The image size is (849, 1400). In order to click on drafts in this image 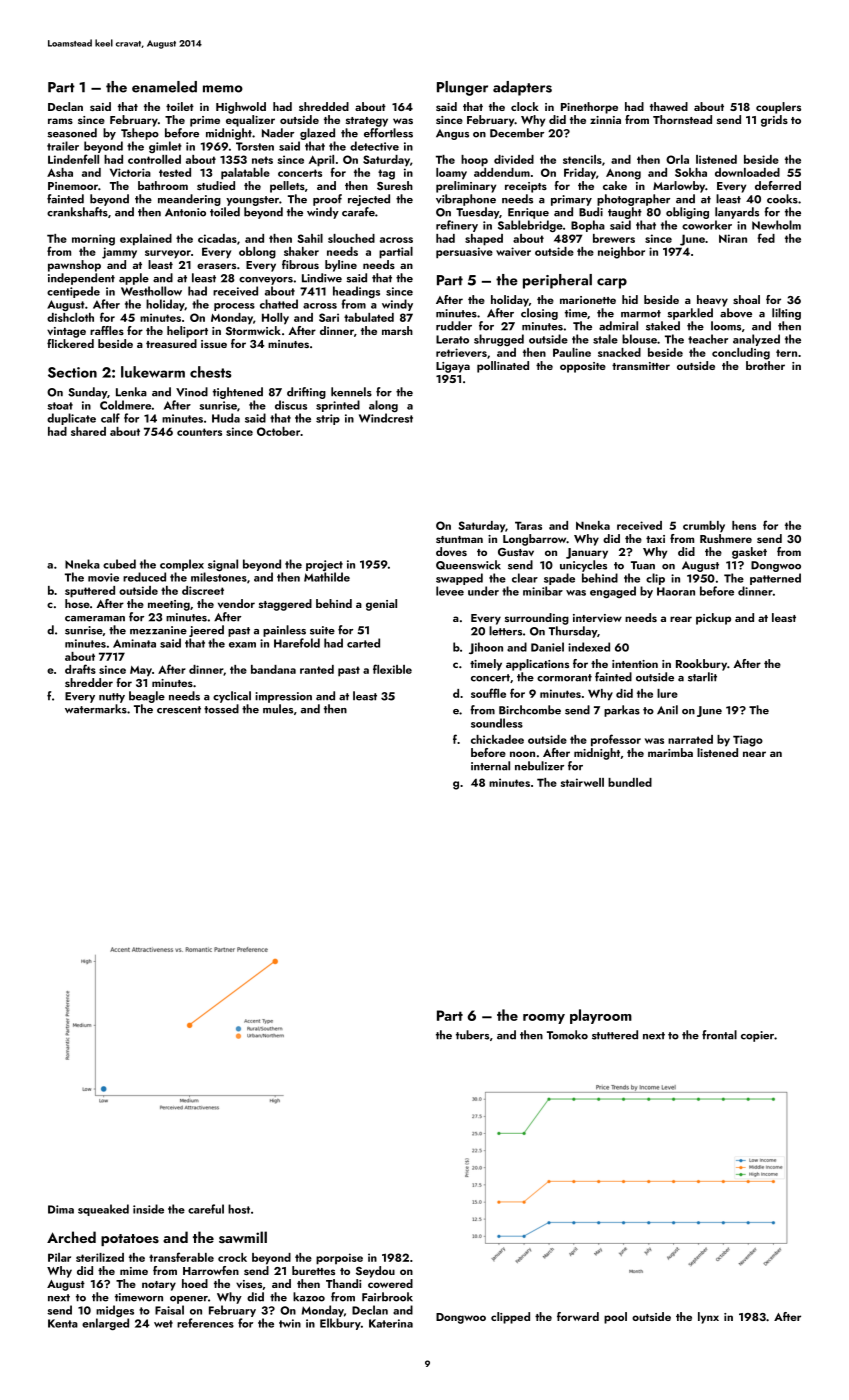, I will do `click(80, 669)`.
